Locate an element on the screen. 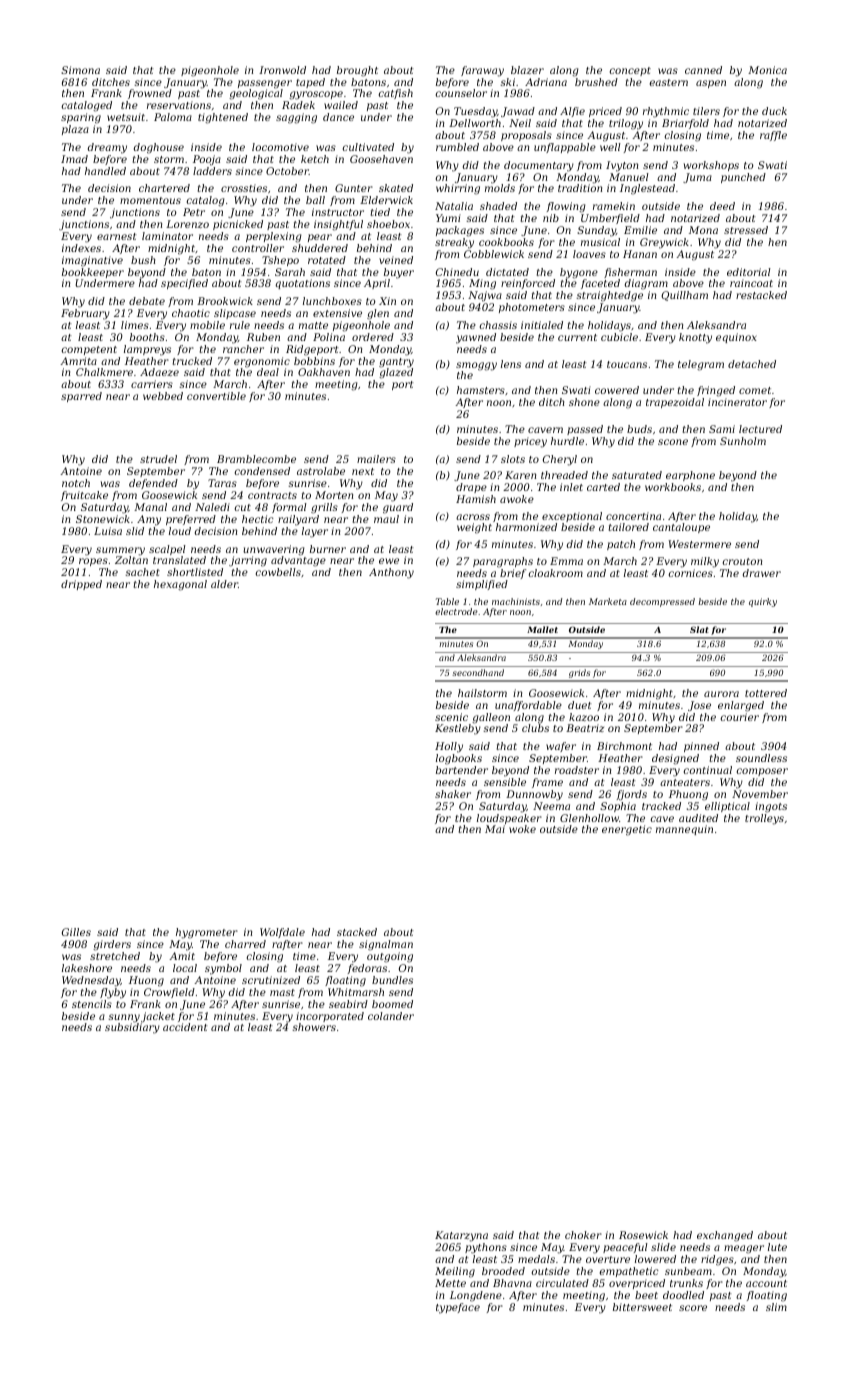 This screenshot has height=1400, width=849. Ironwold is located at coordinates (282, 70).
